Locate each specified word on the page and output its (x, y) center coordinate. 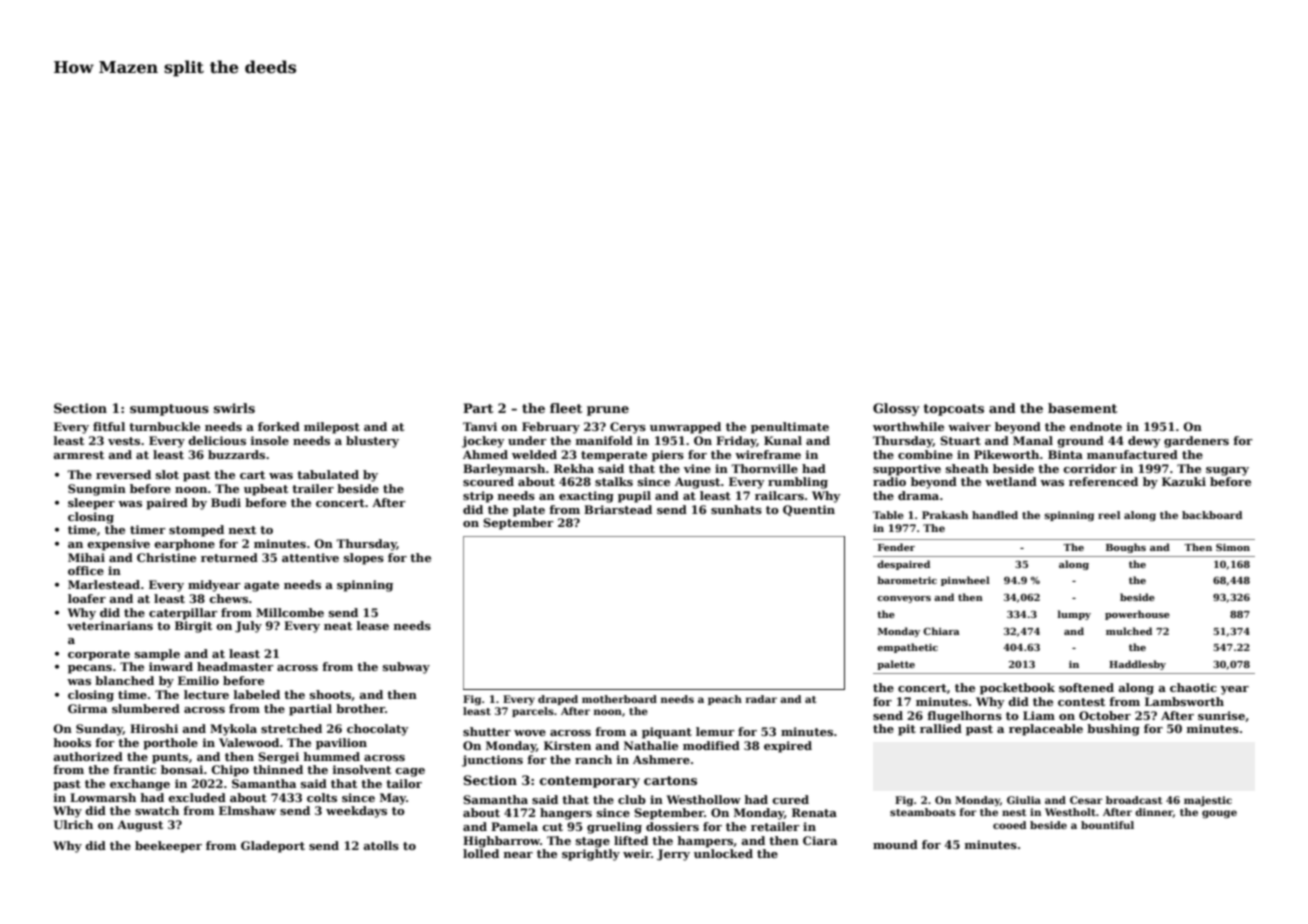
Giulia (1024, 800)
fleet (566, 408)
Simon (1233, 547)
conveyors (904, 599)
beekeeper (168, 847)
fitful (109, 426)
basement (1082, 408)
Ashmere (661, 759)
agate (261, 586)
